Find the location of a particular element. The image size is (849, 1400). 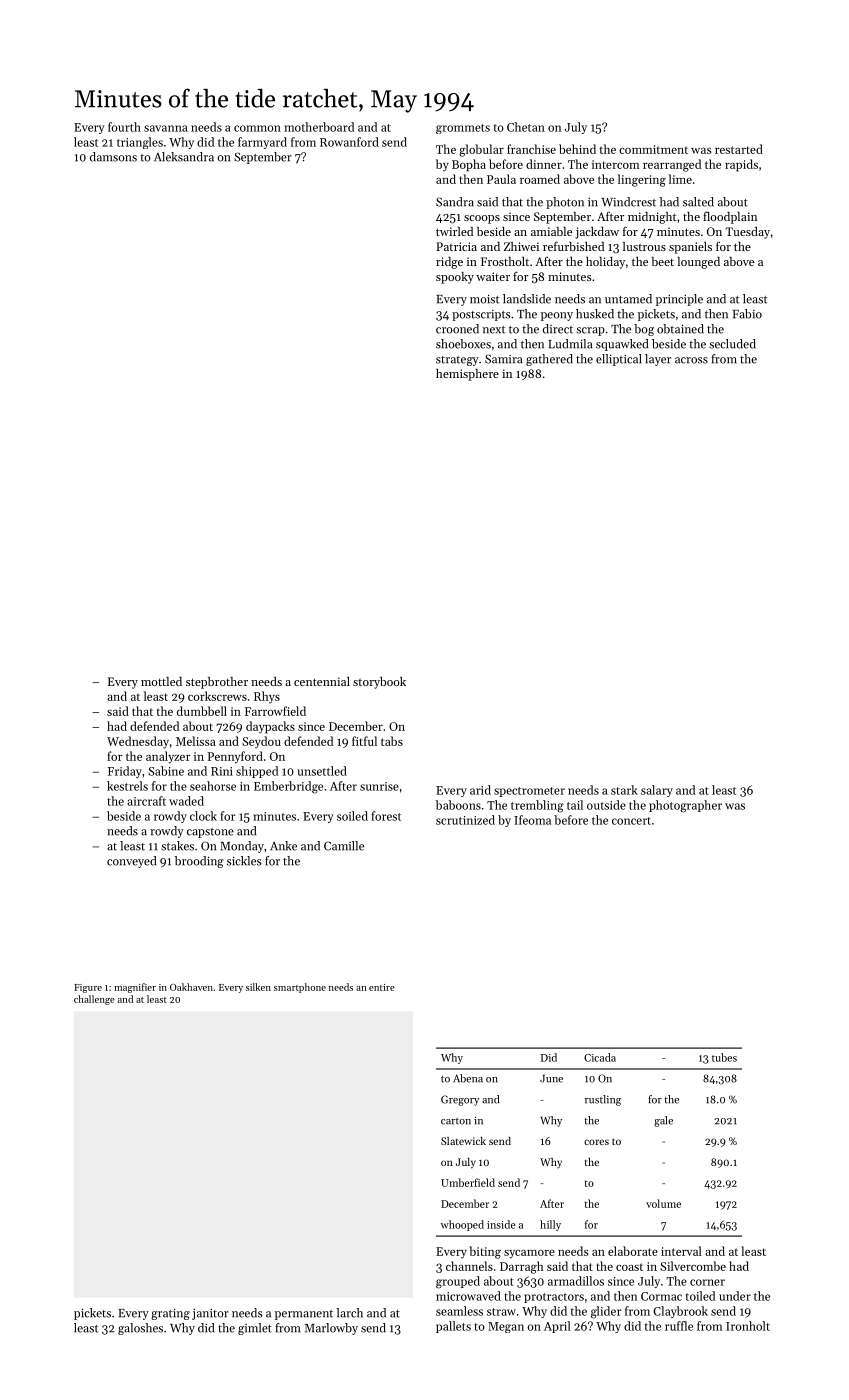

Ironholt is located at coordinates (748, 1326).
